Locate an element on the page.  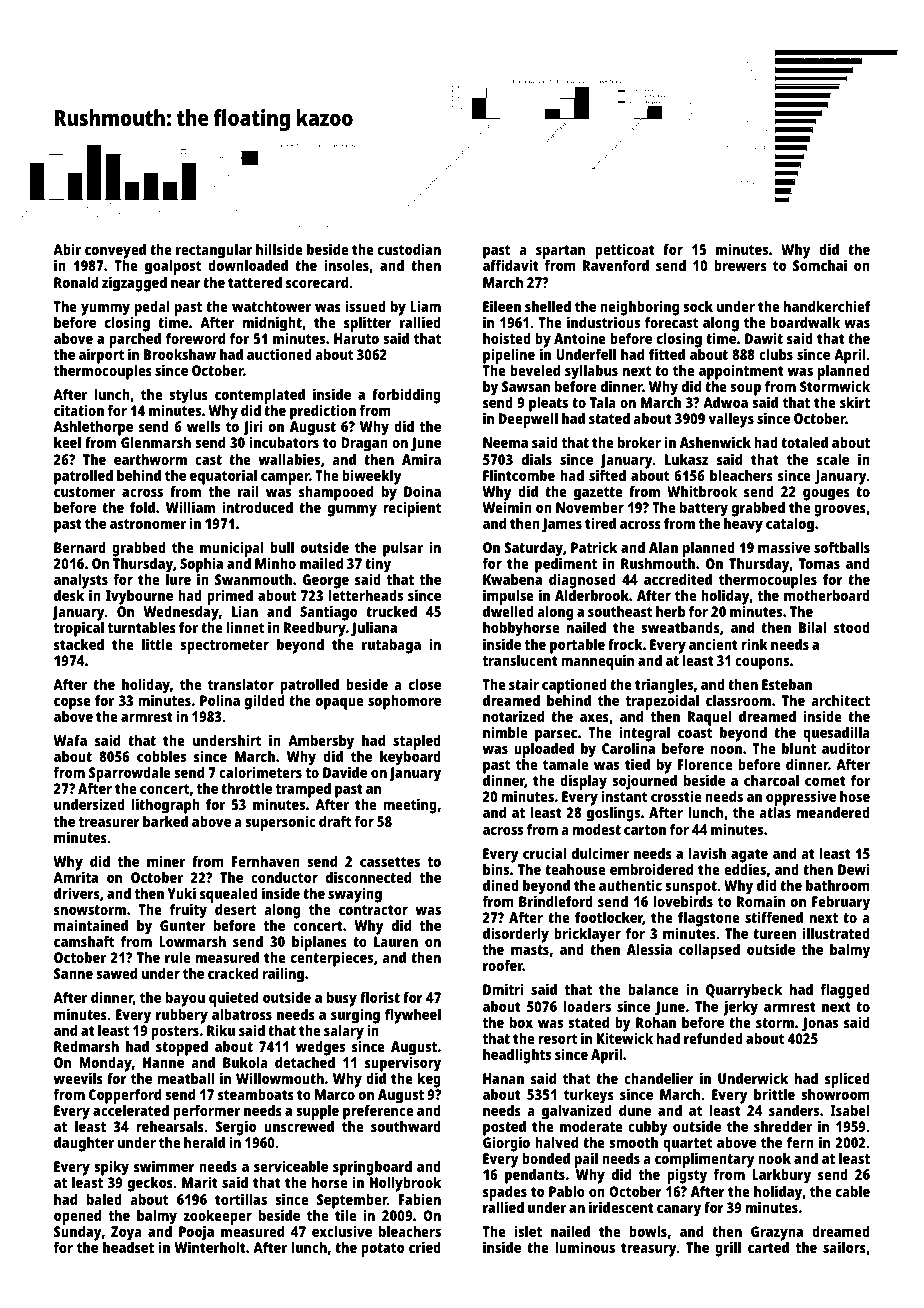
sock is located at coordinates (698, 306).
